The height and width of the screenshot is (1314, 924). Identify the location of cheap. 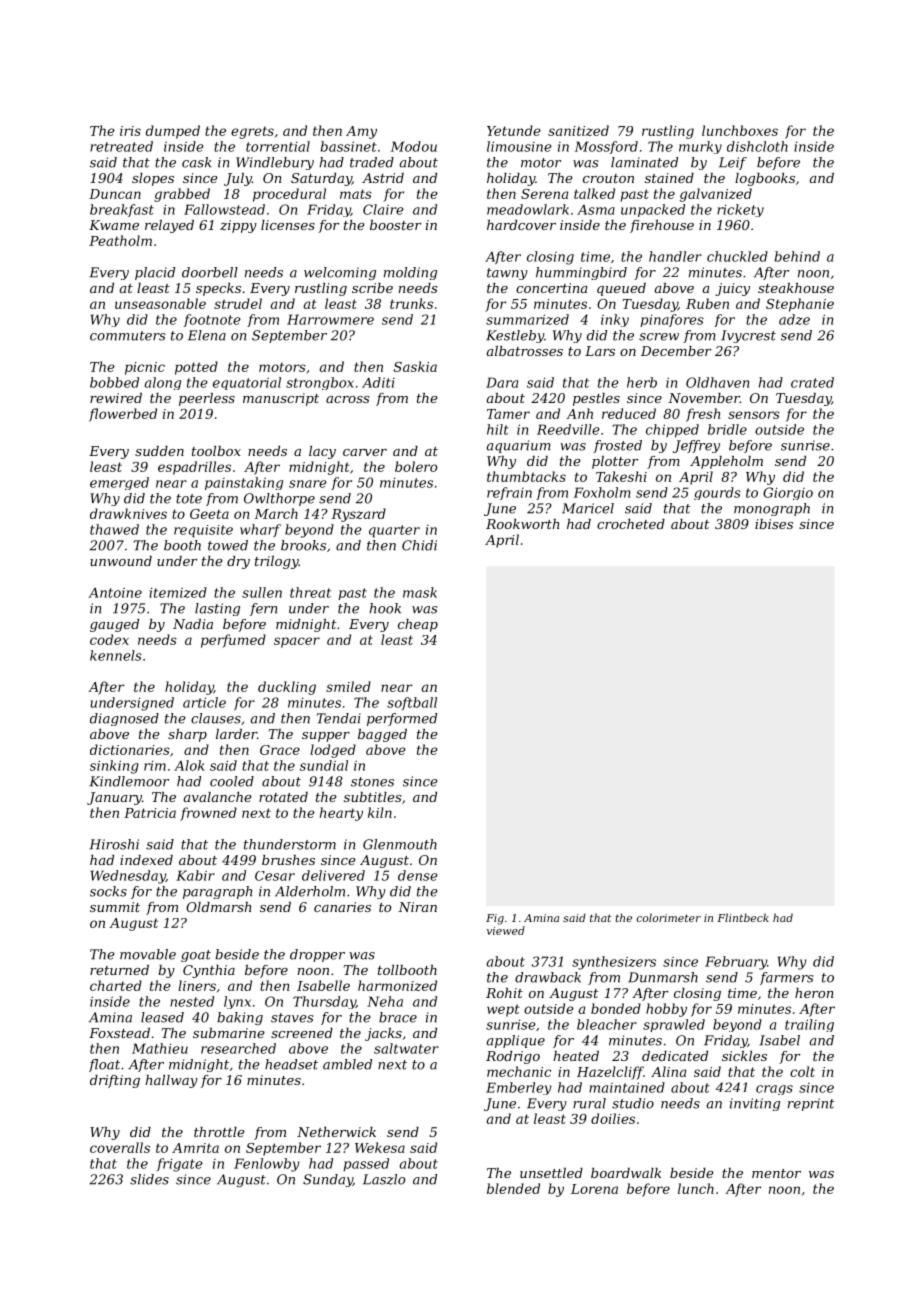
(418, 625).
